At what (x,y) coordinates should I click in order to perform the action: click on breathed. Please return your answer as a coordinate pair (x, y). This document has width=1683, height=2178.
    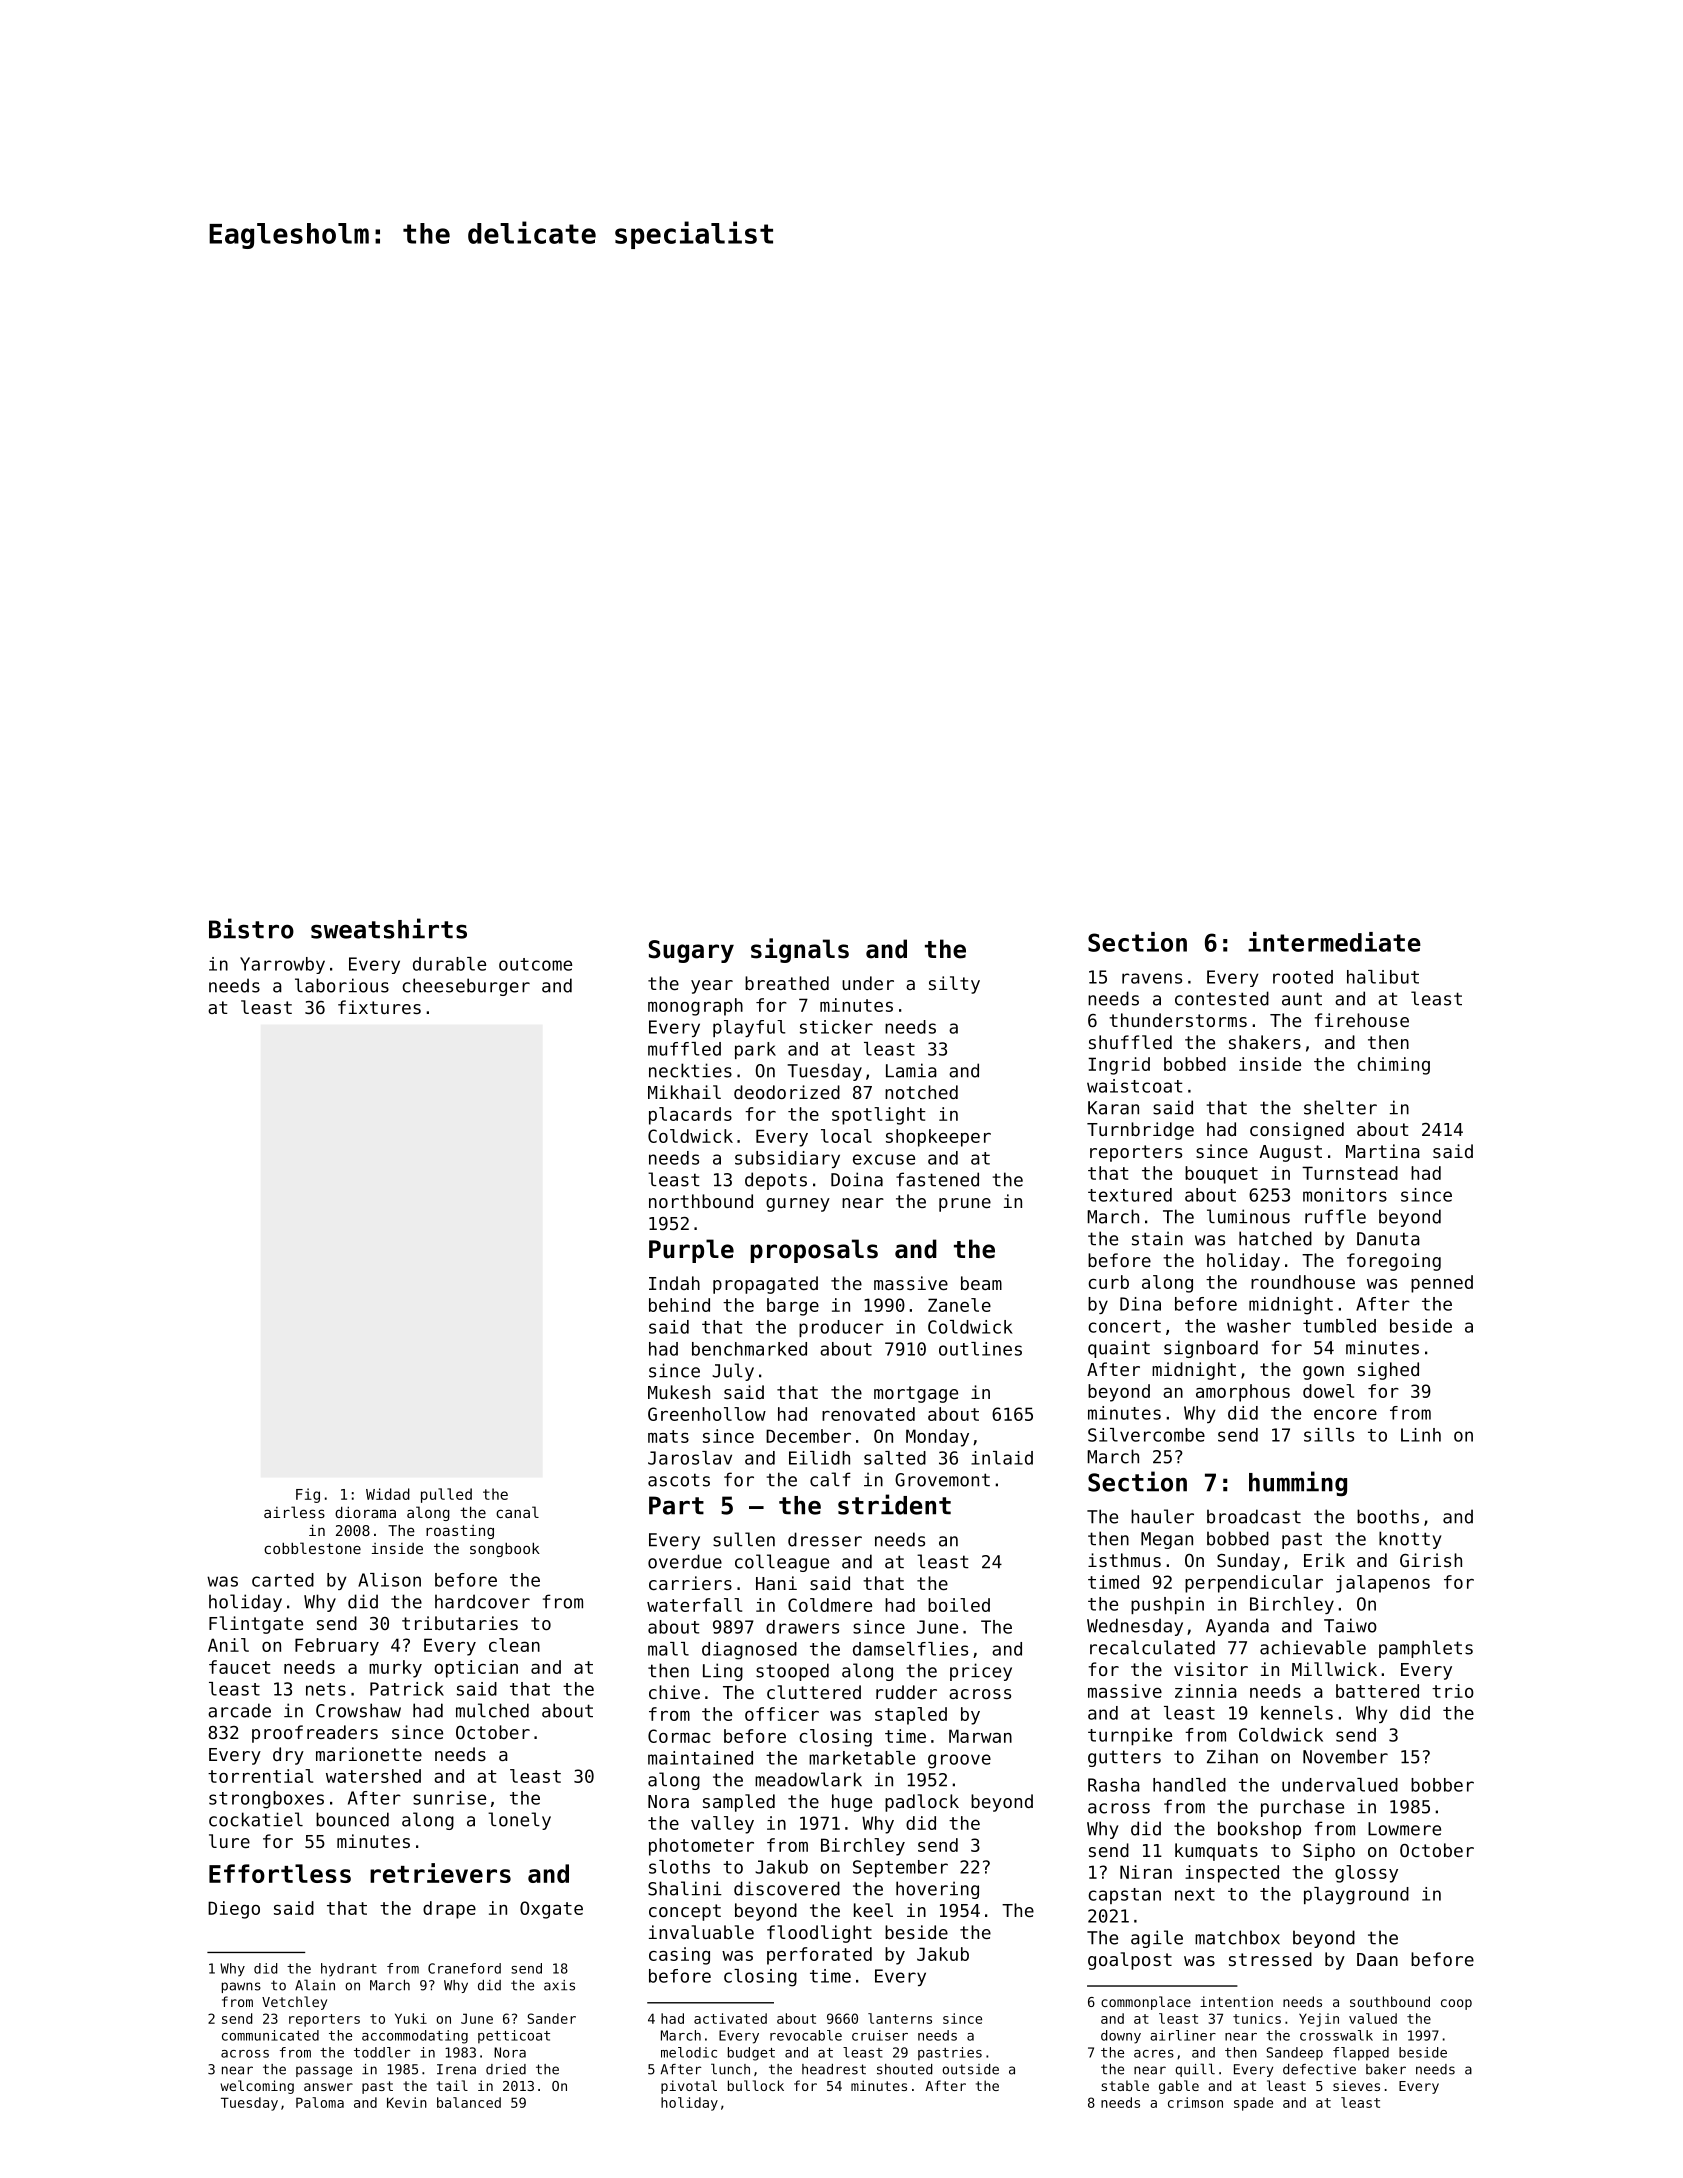
    Looking at the image, I should click on (787, 983).
